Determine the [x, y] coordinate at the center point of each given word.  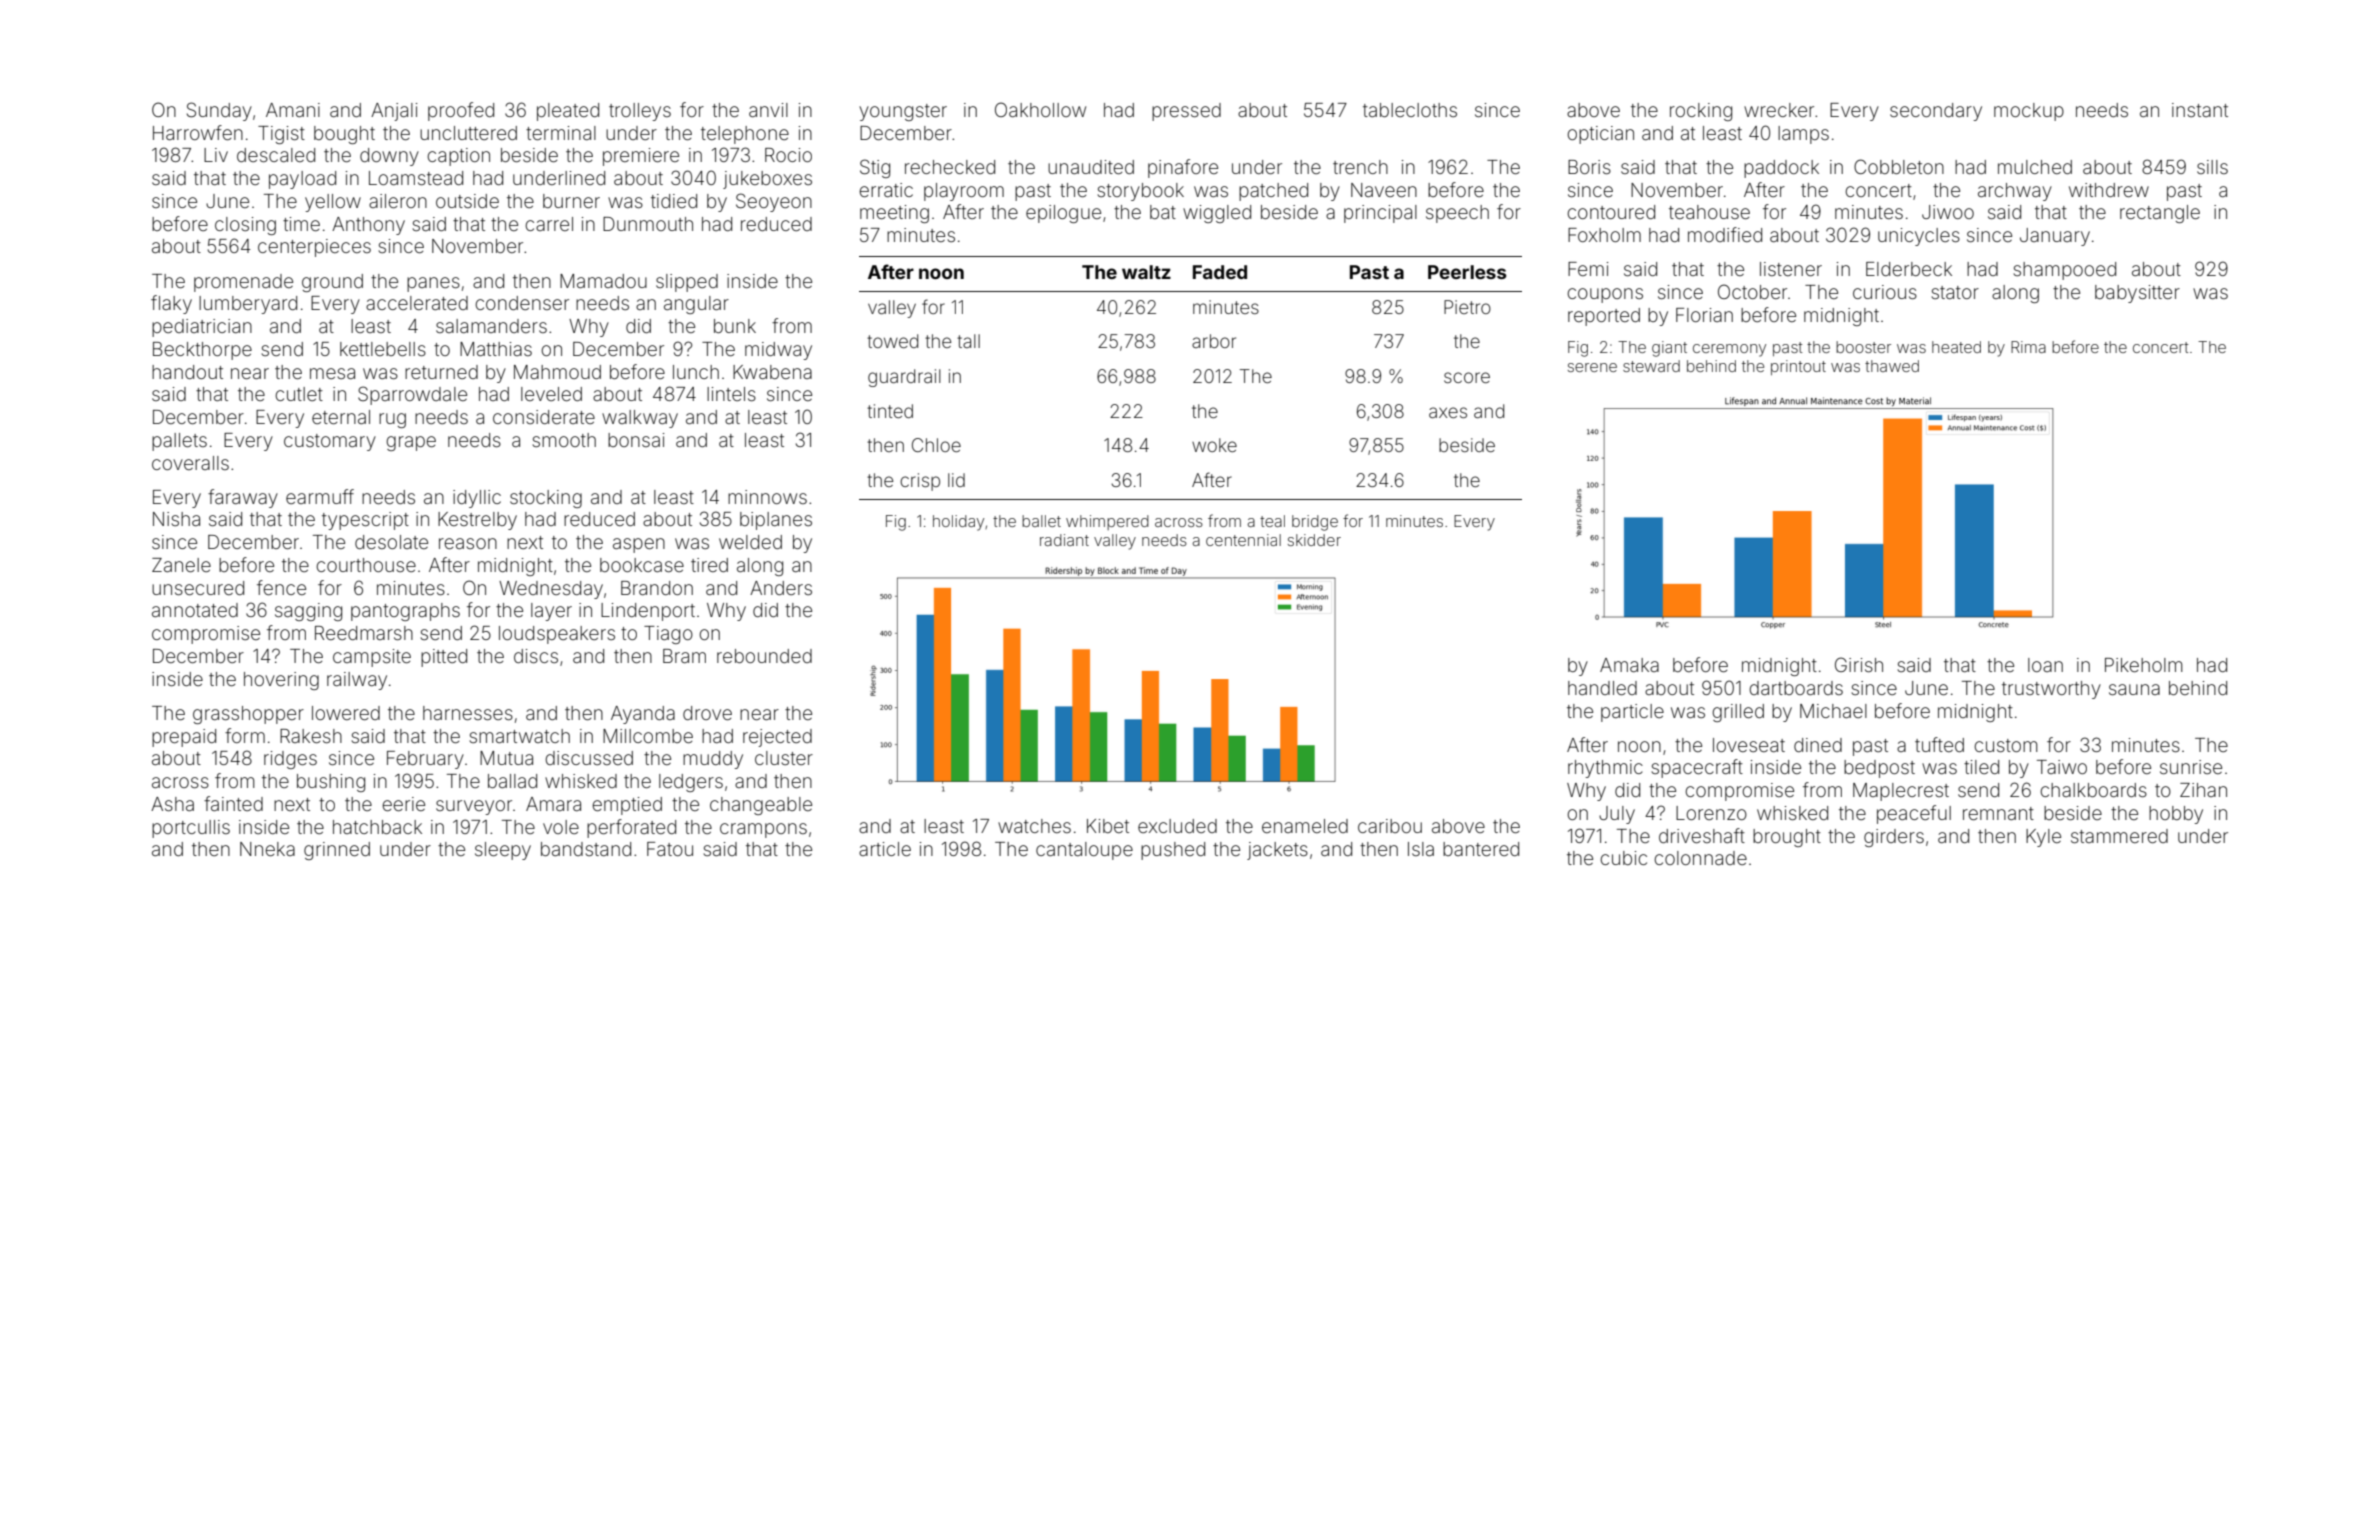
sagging [308, 612]
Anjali [394, 112]
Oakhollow [1040, 109]
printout [1798, 367]
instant [2200, 110]
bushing [331, 783]
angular [696, 305]
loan [2045, 665]
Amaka [1629, 665]
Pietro [1467, 307]
